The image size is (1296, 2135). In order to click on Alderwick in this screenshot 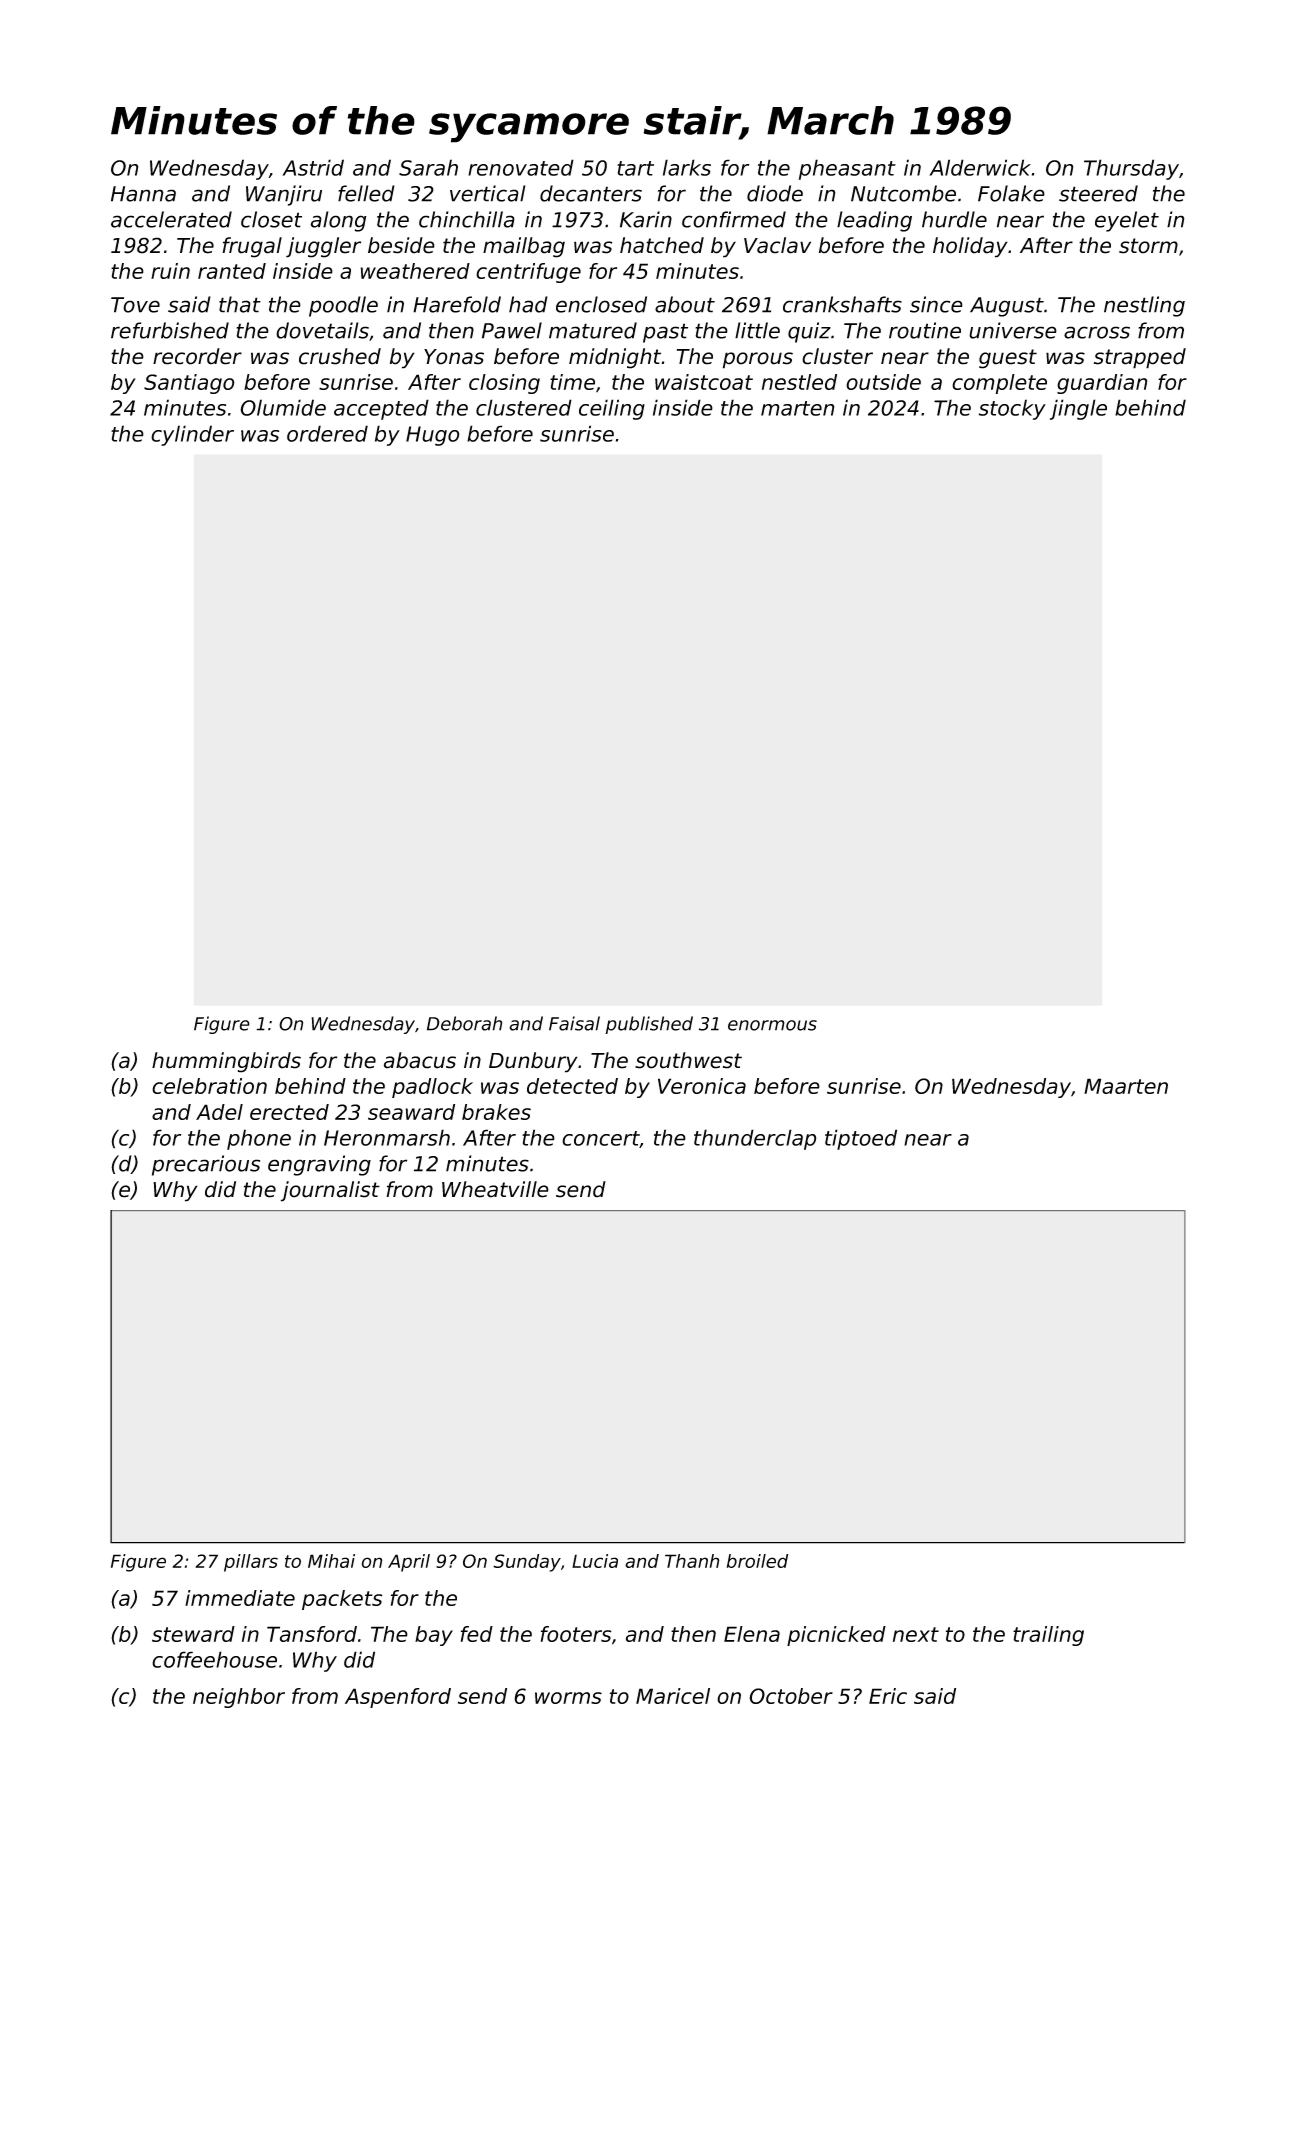, I will do `click(980, 167)`.
